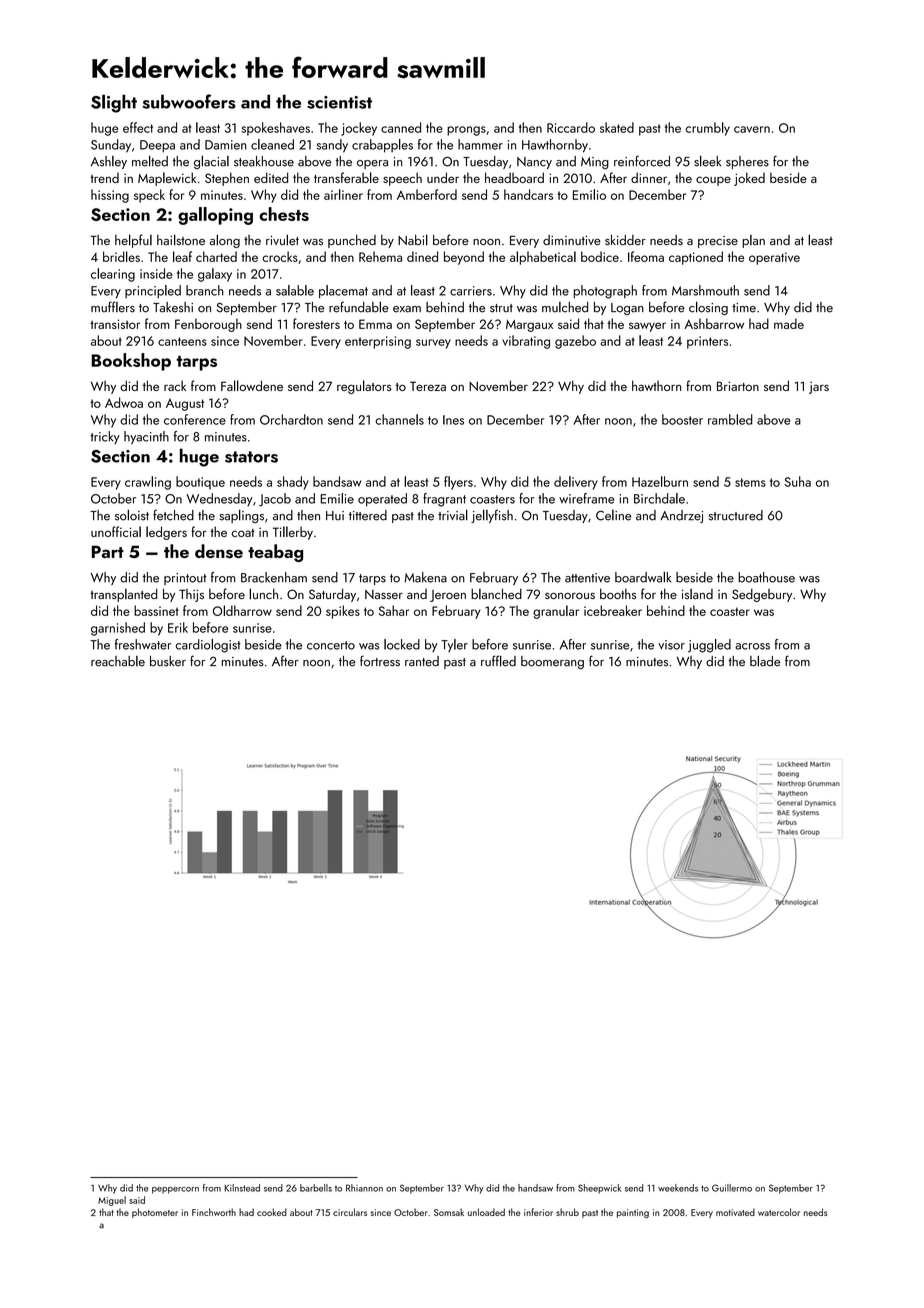 The width and height of the image is (924, 1308). I want to click on skated, so click(617, 127).
